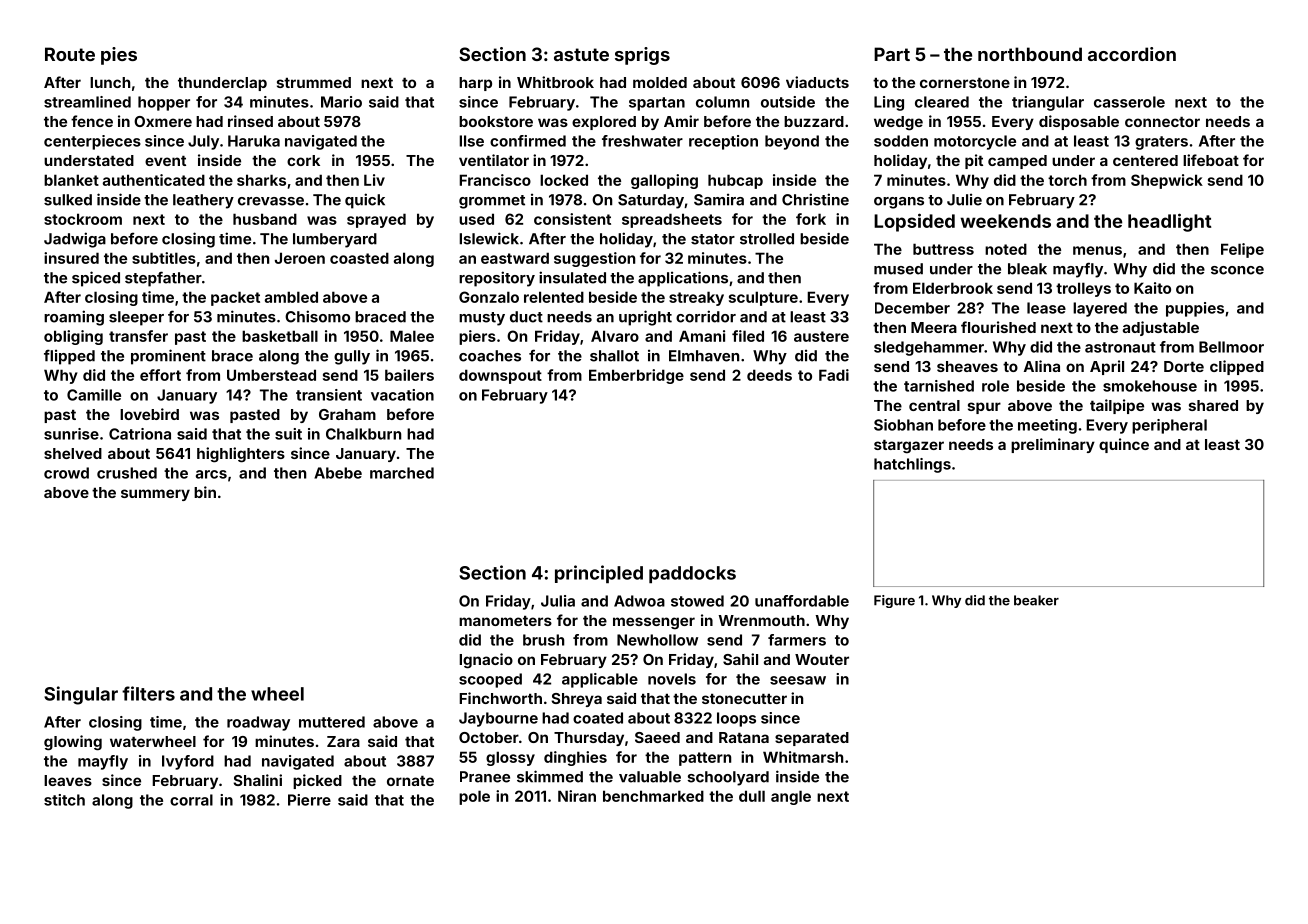  Describe the element at coordinates (929, 348) in the image. I see `sledgehammer` at that location.
